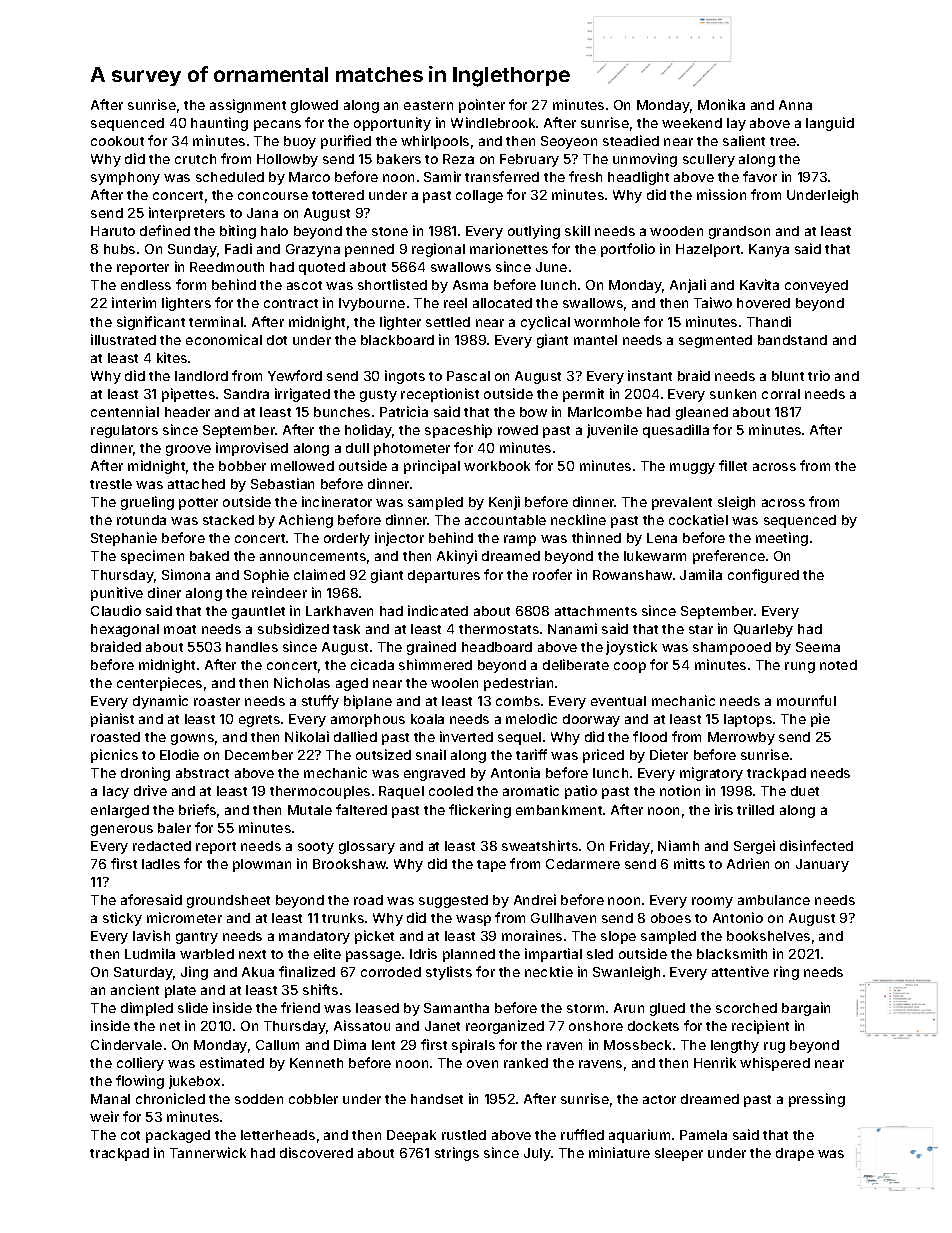 The width and height of the document is (952, 1233). Describe the element at coordinates (313, 556) in the document. I see `announcements` at that location.
